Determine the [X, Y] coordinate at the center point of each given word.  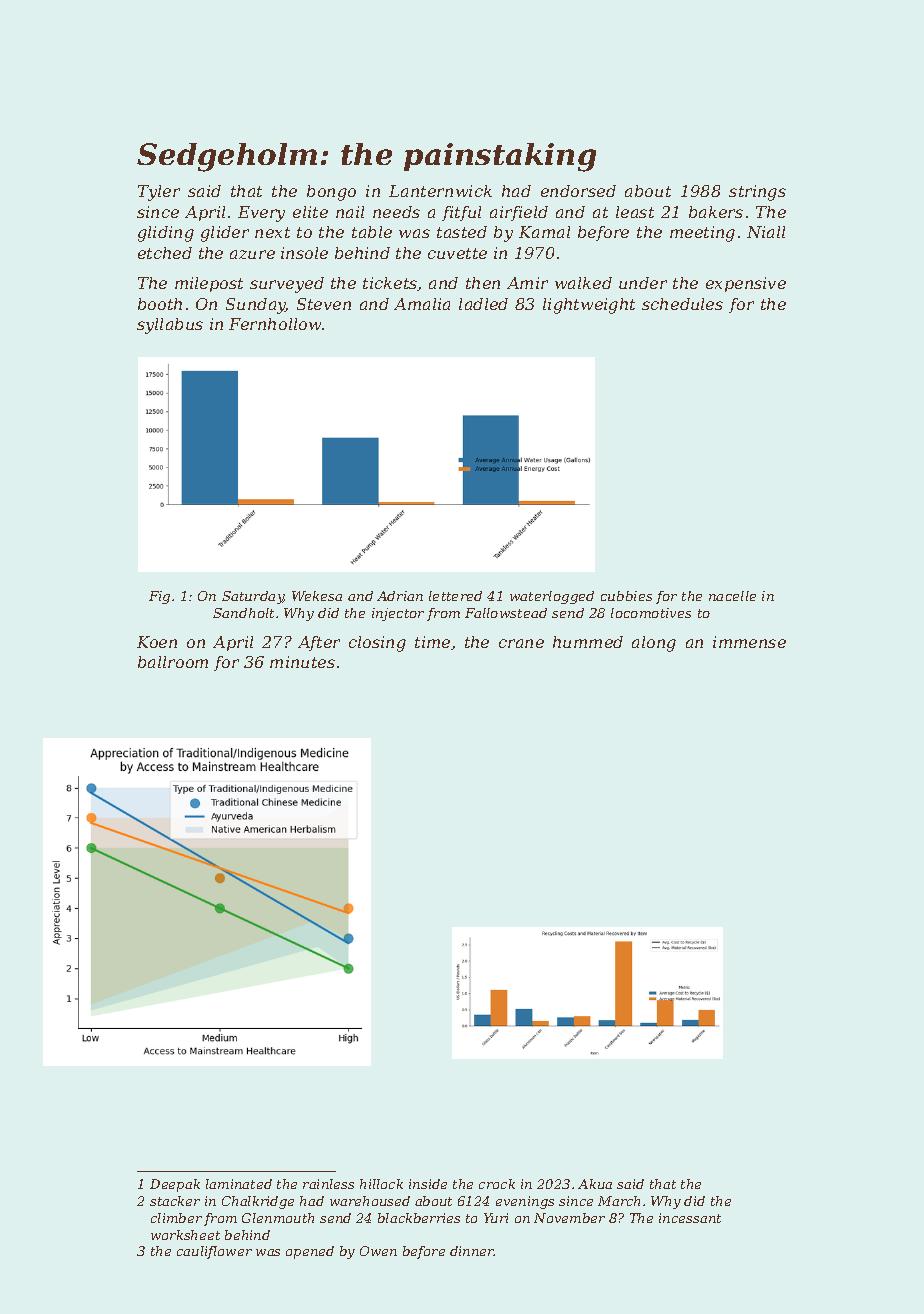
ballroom [173, 662]
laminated [239, 1184]
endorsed [578, 191]
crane [521, 643]
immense [749, 642]
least [635, 212]
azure [252, 254]
